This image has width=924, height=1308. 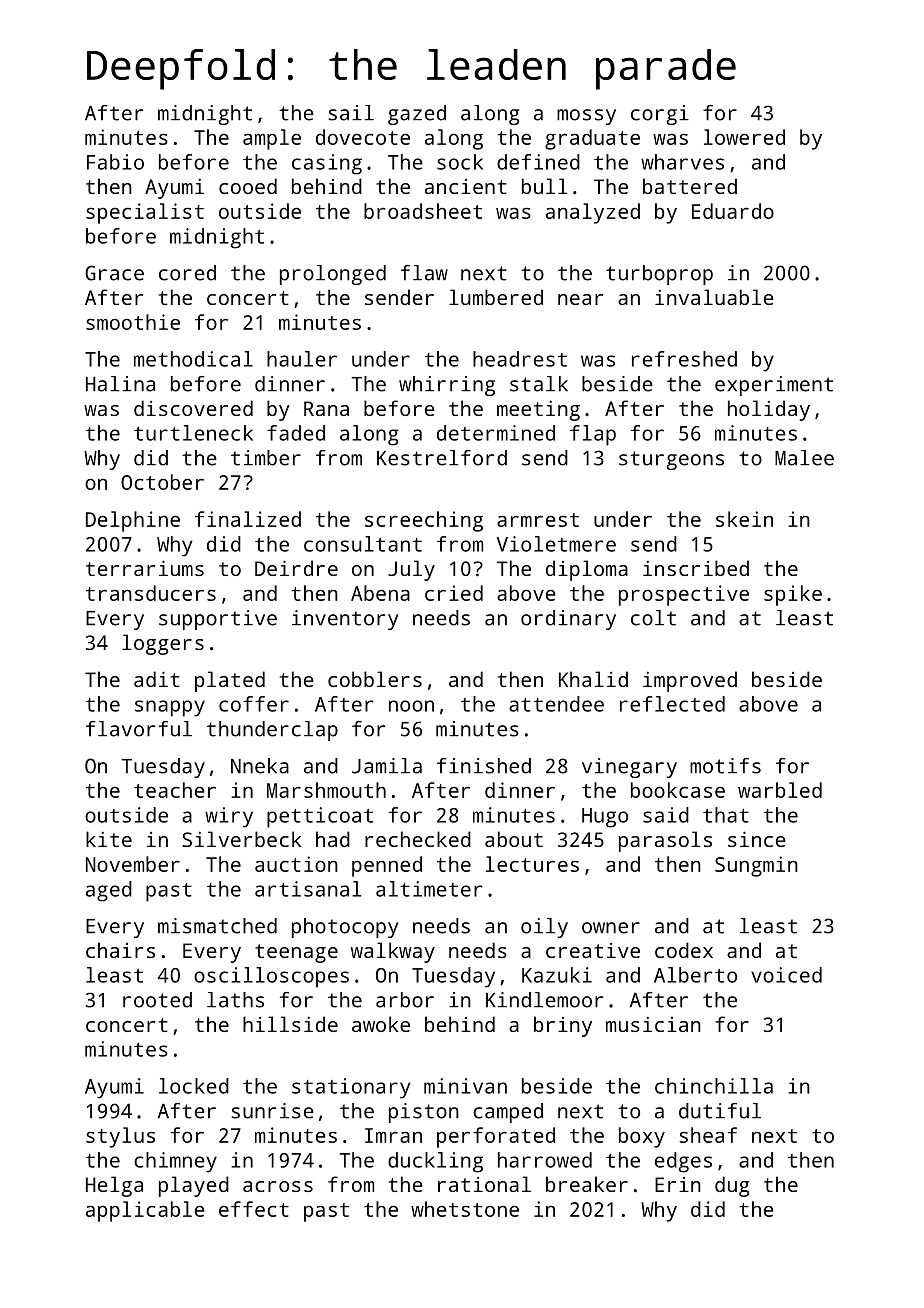 I want to click on applicable, so click(x=145, y=1211).
